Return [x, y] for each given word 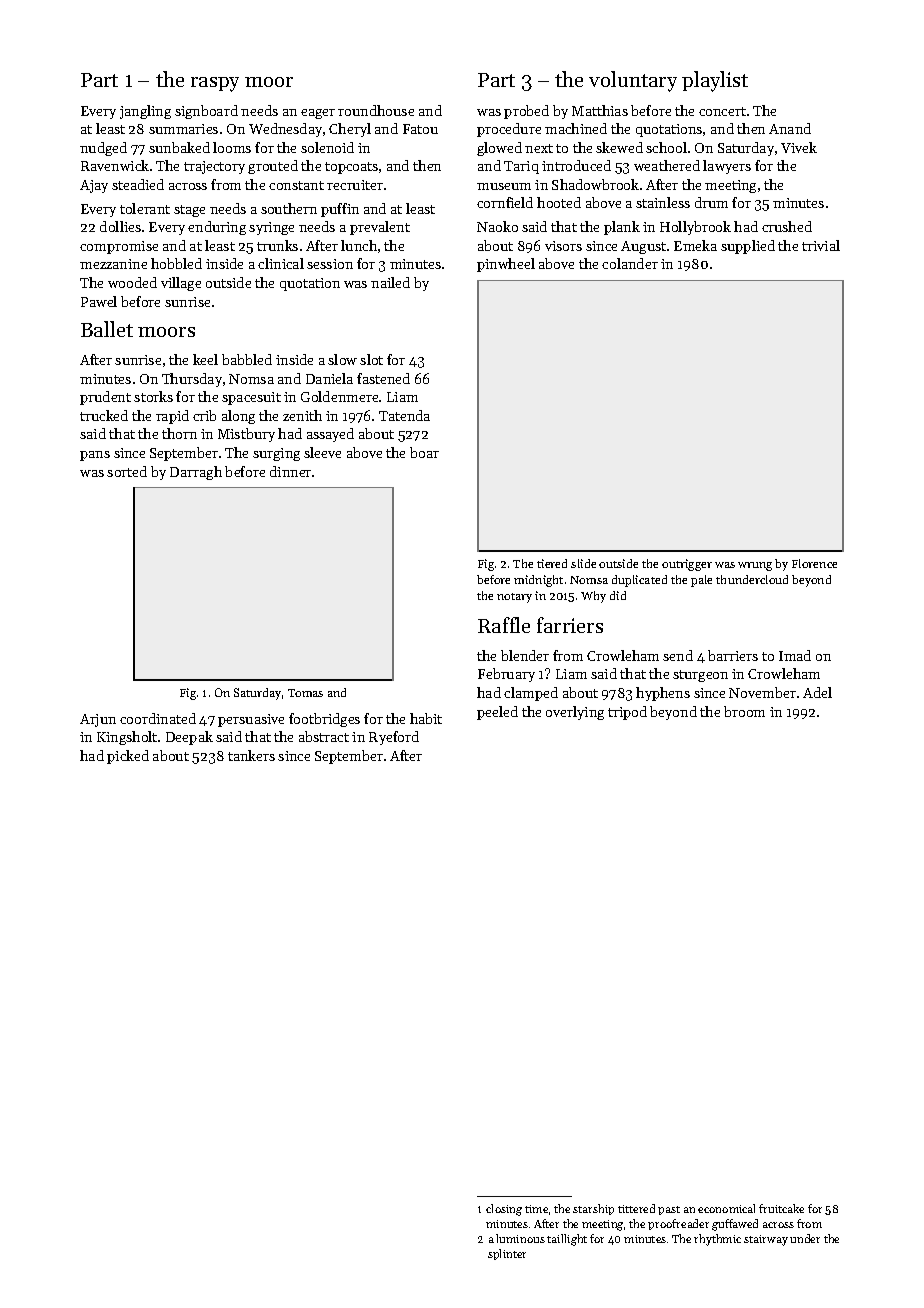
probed [526, 112]
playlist [715, 81]
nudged [103, 149]
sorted [127, 471]
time [536, 1209]
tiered [552, 563]
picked [128, 757]
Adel [817, 692]
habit [426, 718]
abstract [324, 736]
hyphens [663, 694]
